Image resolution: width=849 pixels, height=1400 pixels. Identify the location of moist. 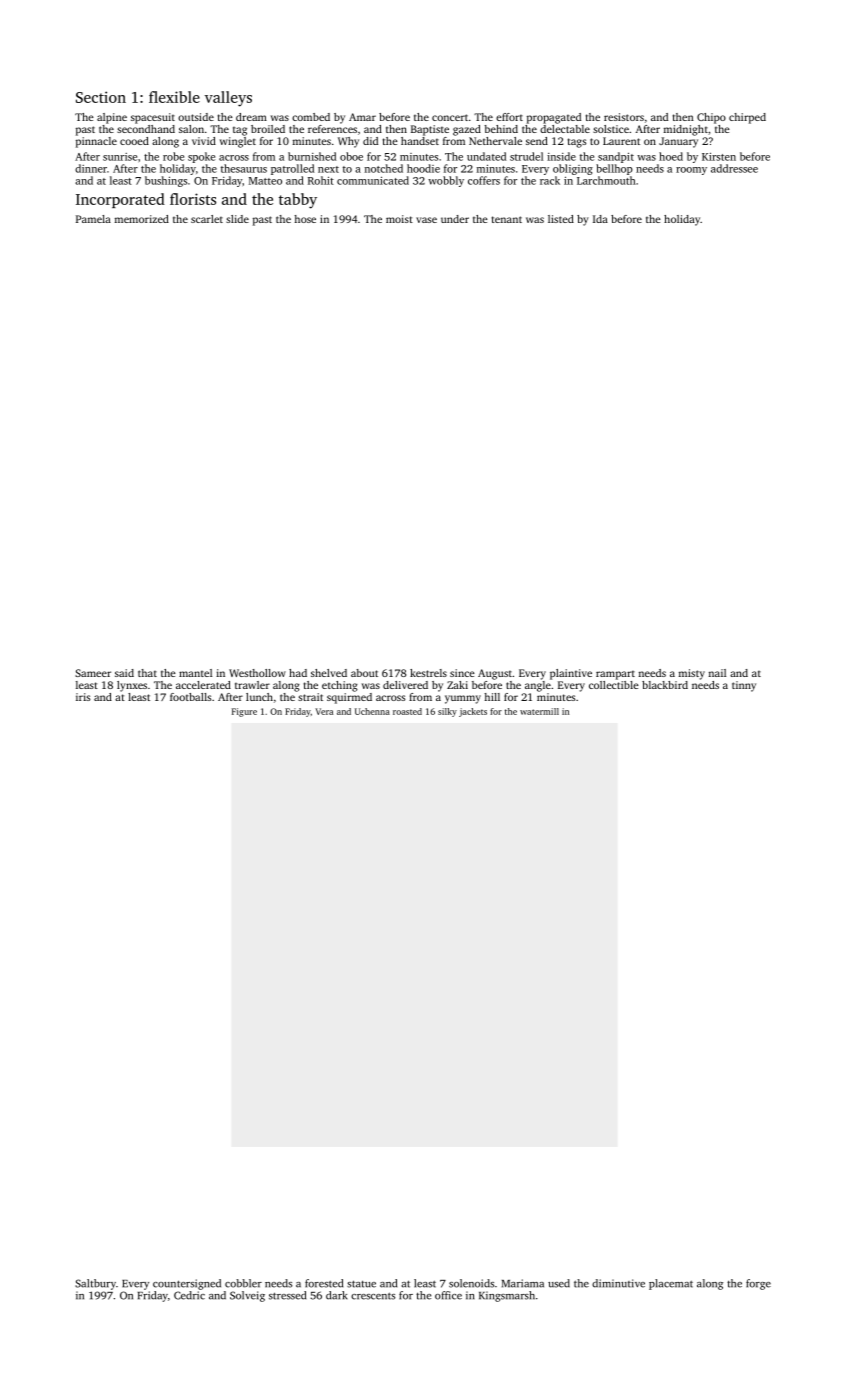
(399, 219).
